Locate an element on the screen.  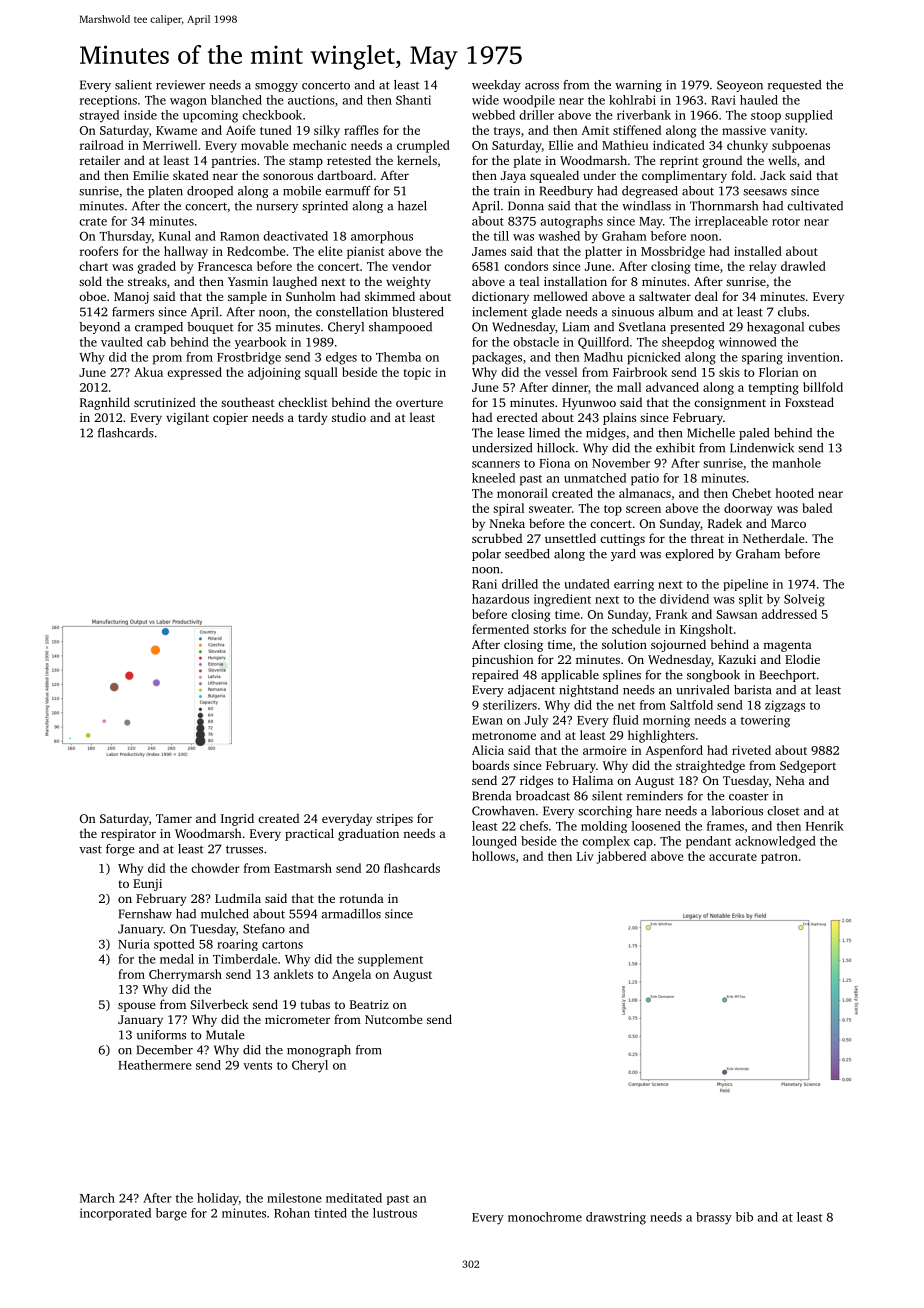
Seoyeon is located at coordinates (740, 86).
